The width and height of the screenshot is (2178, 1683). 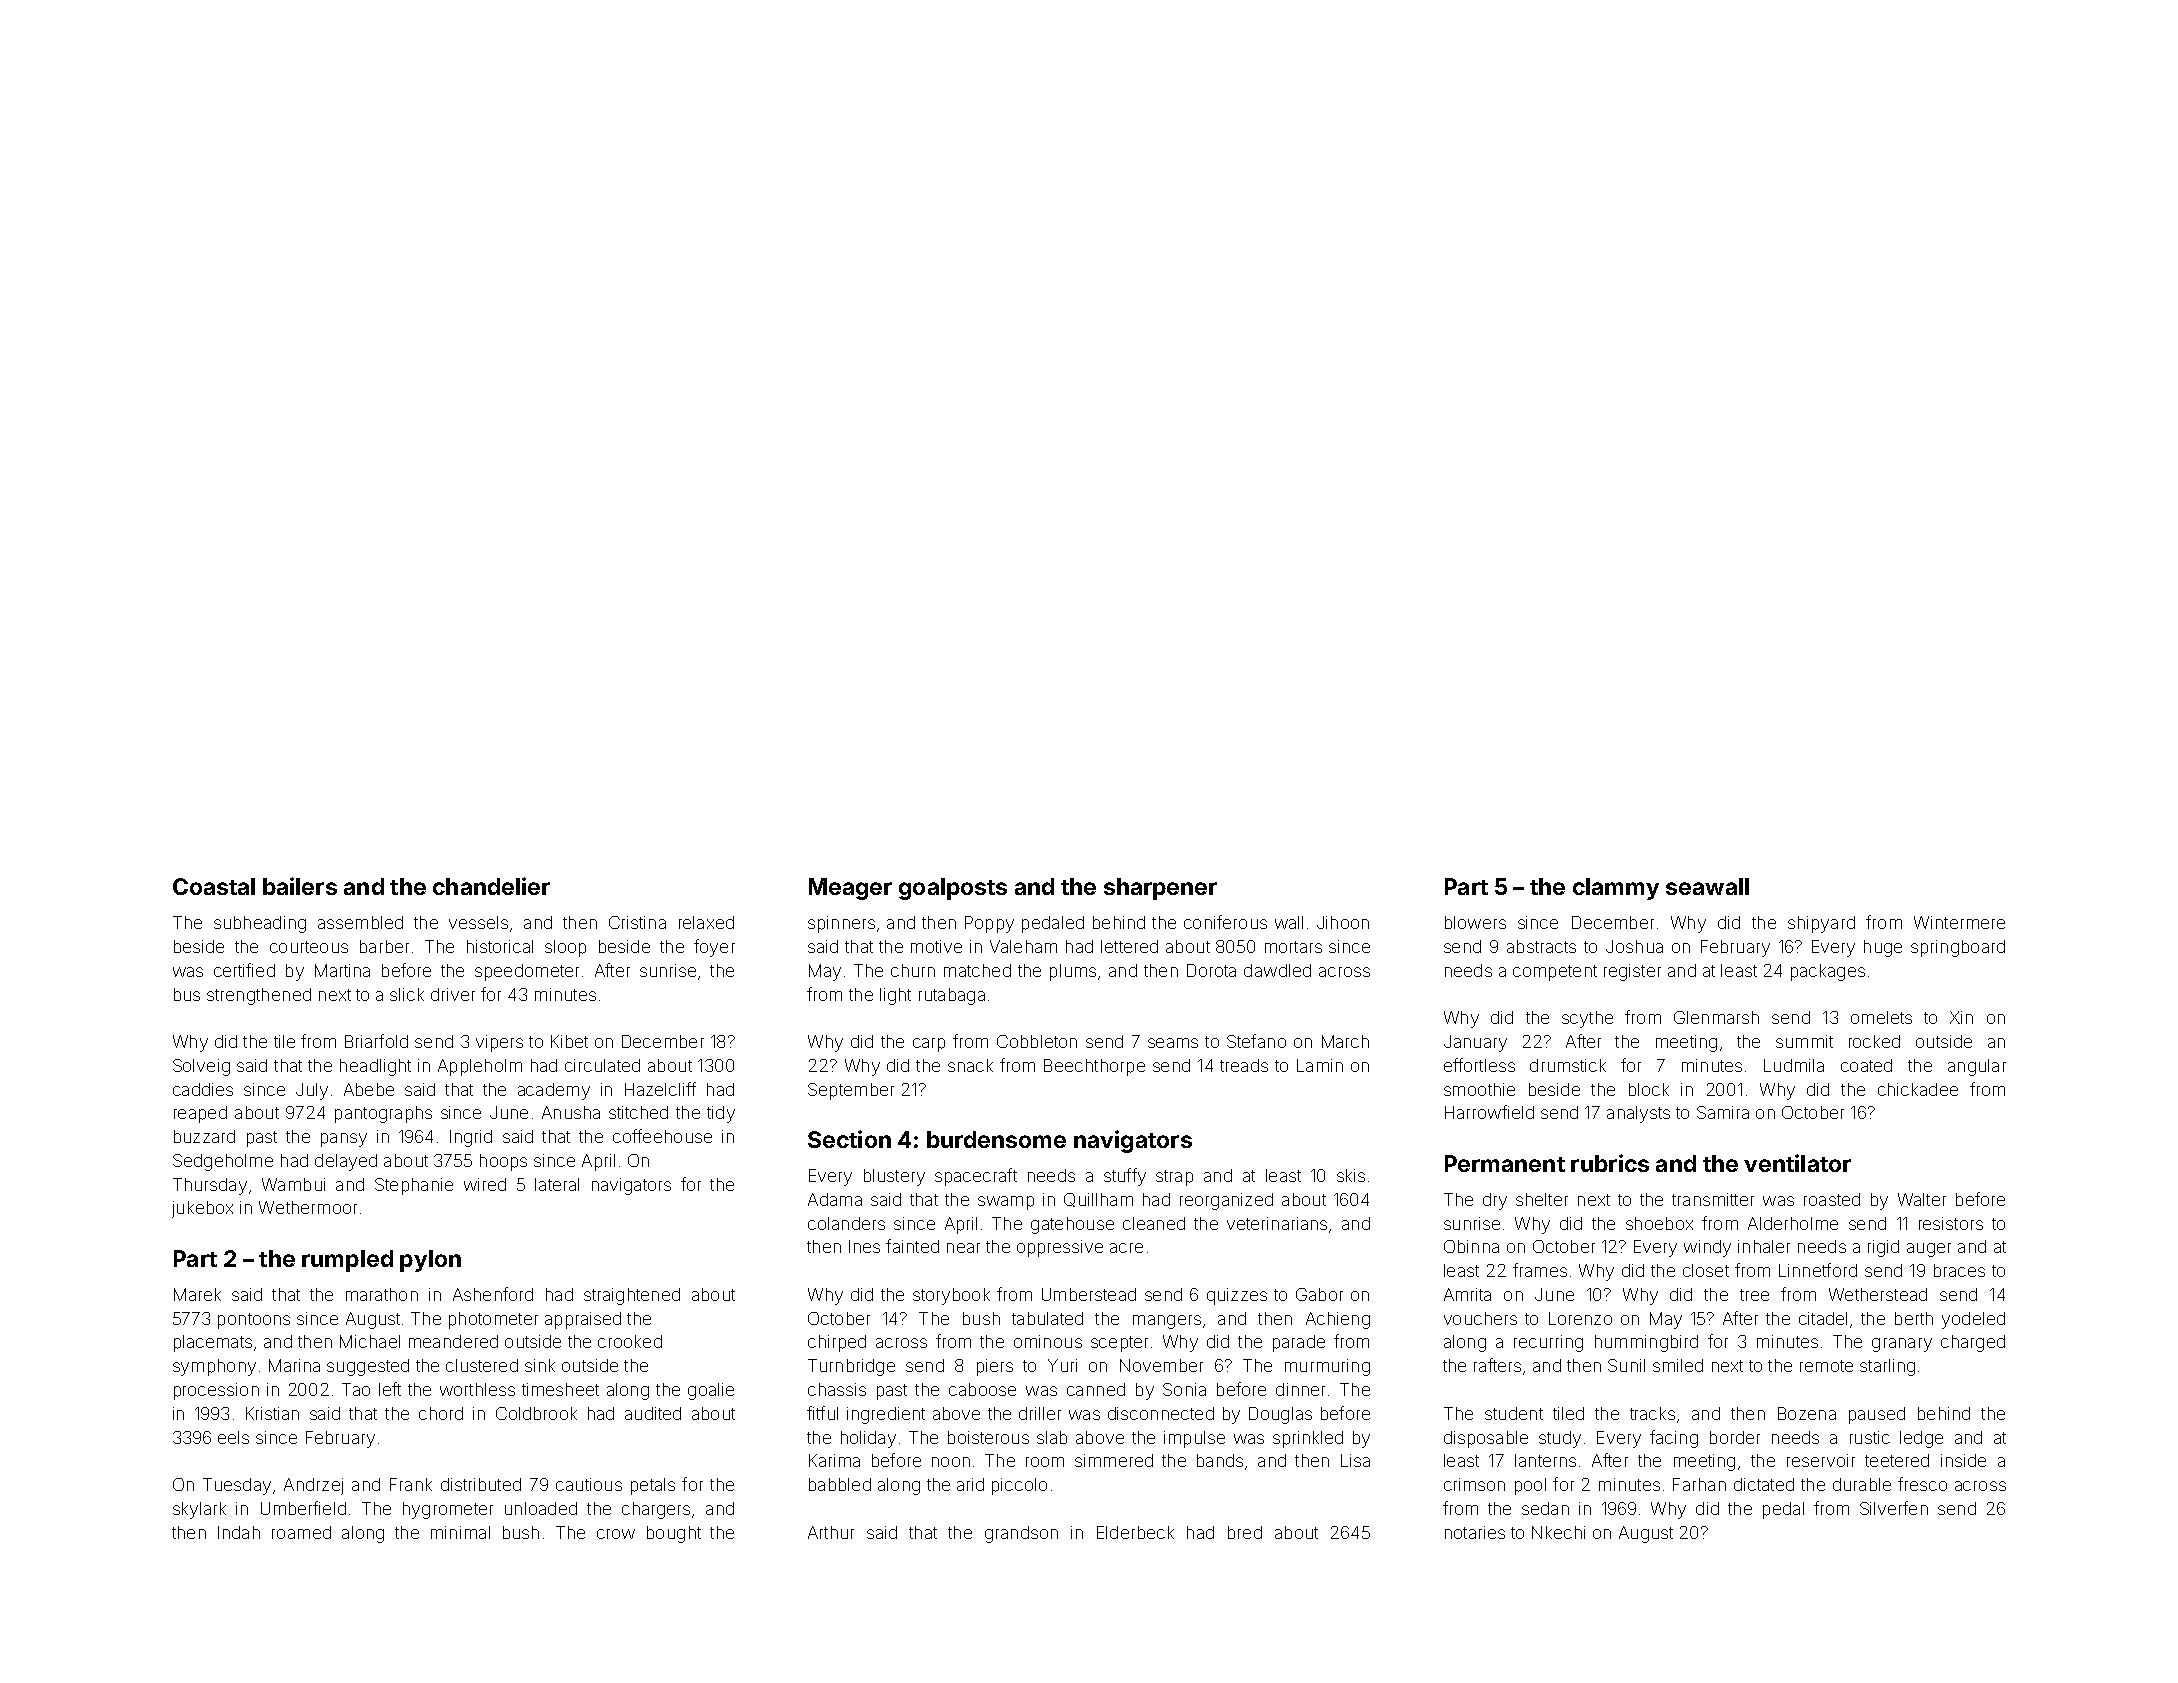 What do you see at coordinates (711, 1391) in the screenshot?
I see `goalie` at bounding box center [711, 1391].
